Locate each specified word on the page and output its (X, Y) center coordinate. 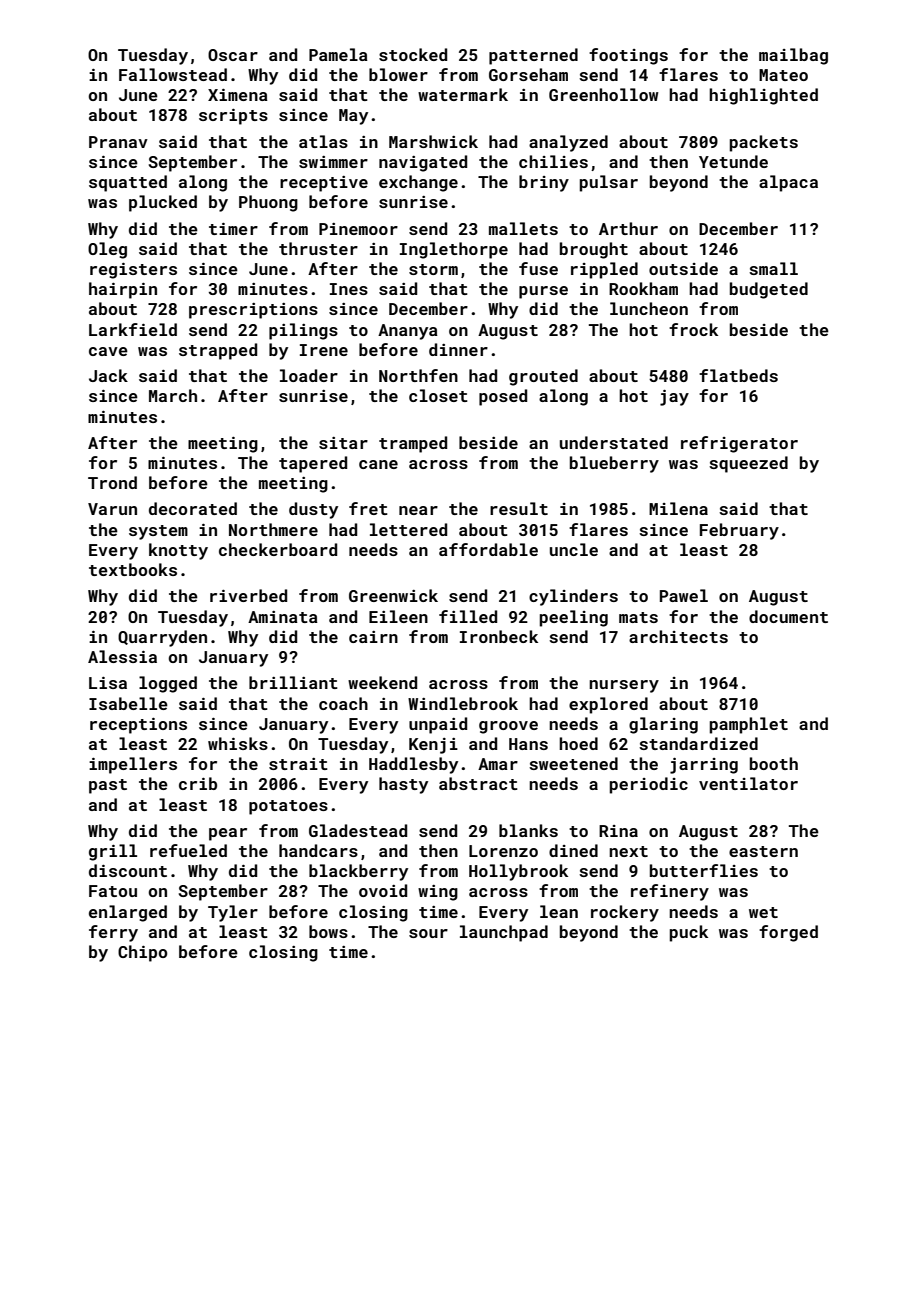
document (788, 616)
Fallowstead (173, 74)
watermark (463, 94)
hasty (403, 785)
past (108, 786)
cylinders (573, 597)
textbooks (133, 569)
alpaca (788, 183)
